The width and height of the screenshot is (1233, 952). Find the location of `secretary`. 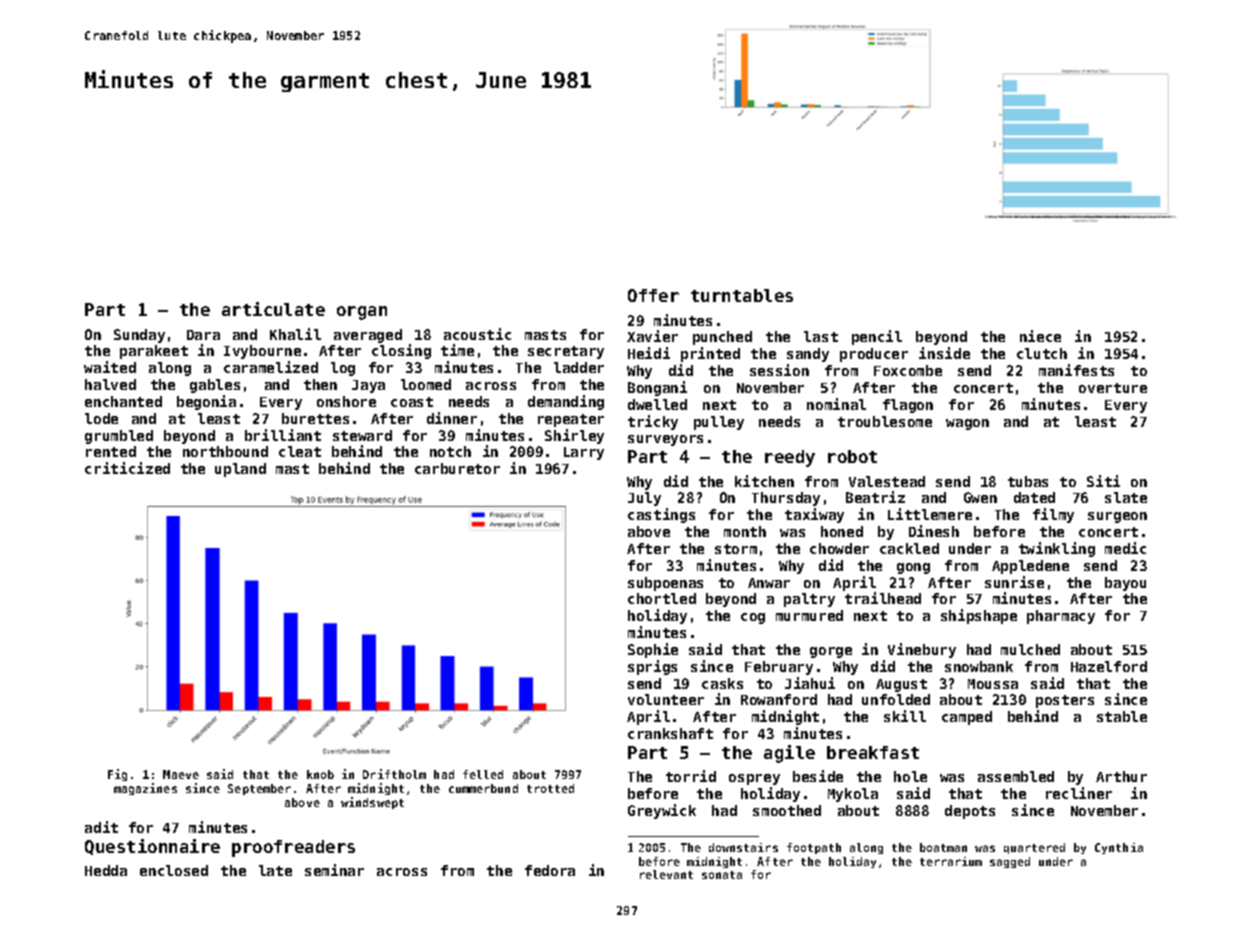

secretary is located at coordinates (566, 352).
